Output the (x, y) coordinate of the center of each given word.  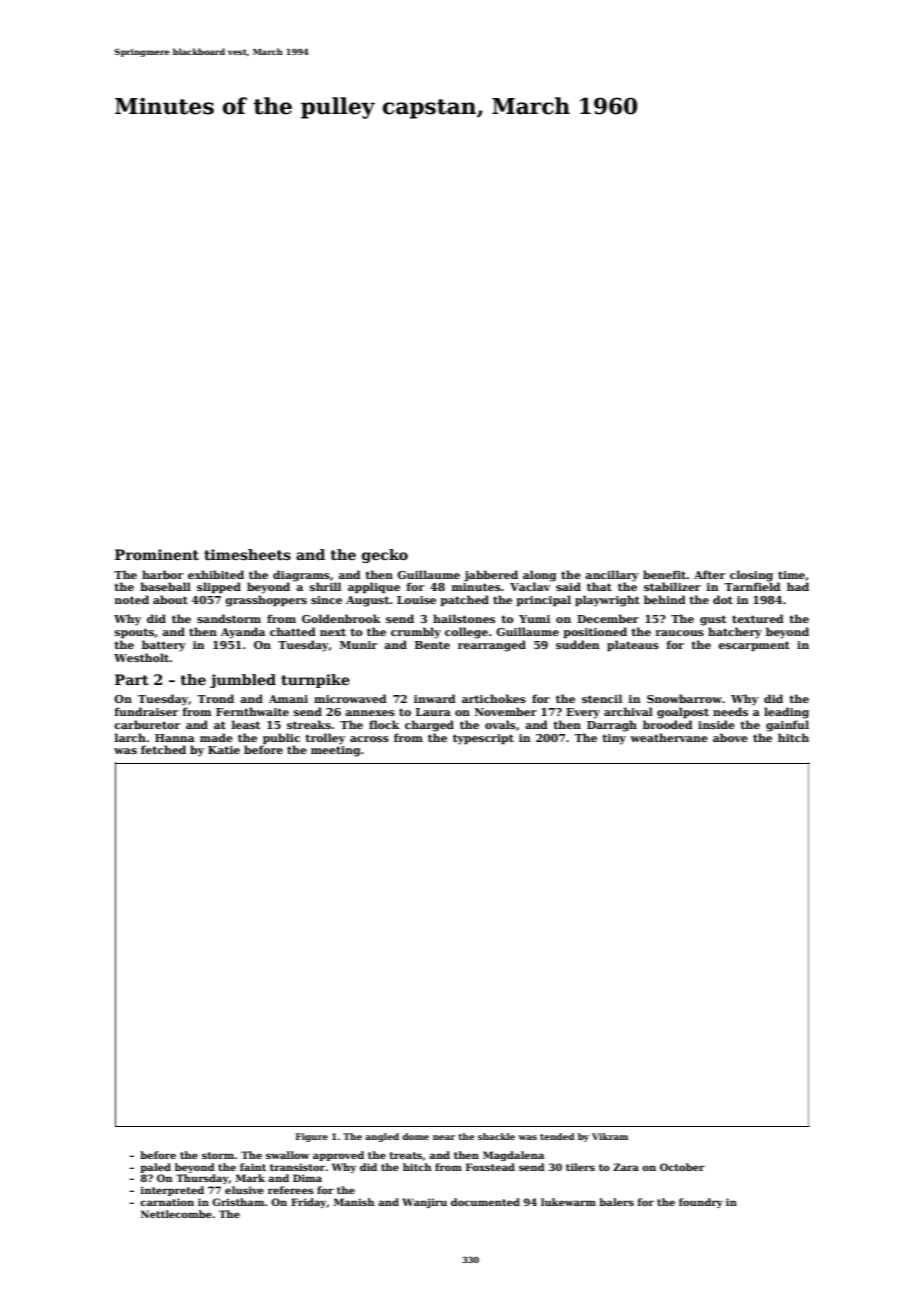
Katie (224, 750)
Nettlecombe (176, 1214)
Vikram (610, 1136)
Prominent (157, 554)
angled (382, 1137)
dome (415, 1136)
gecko (385, 556)
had (798, 586)
